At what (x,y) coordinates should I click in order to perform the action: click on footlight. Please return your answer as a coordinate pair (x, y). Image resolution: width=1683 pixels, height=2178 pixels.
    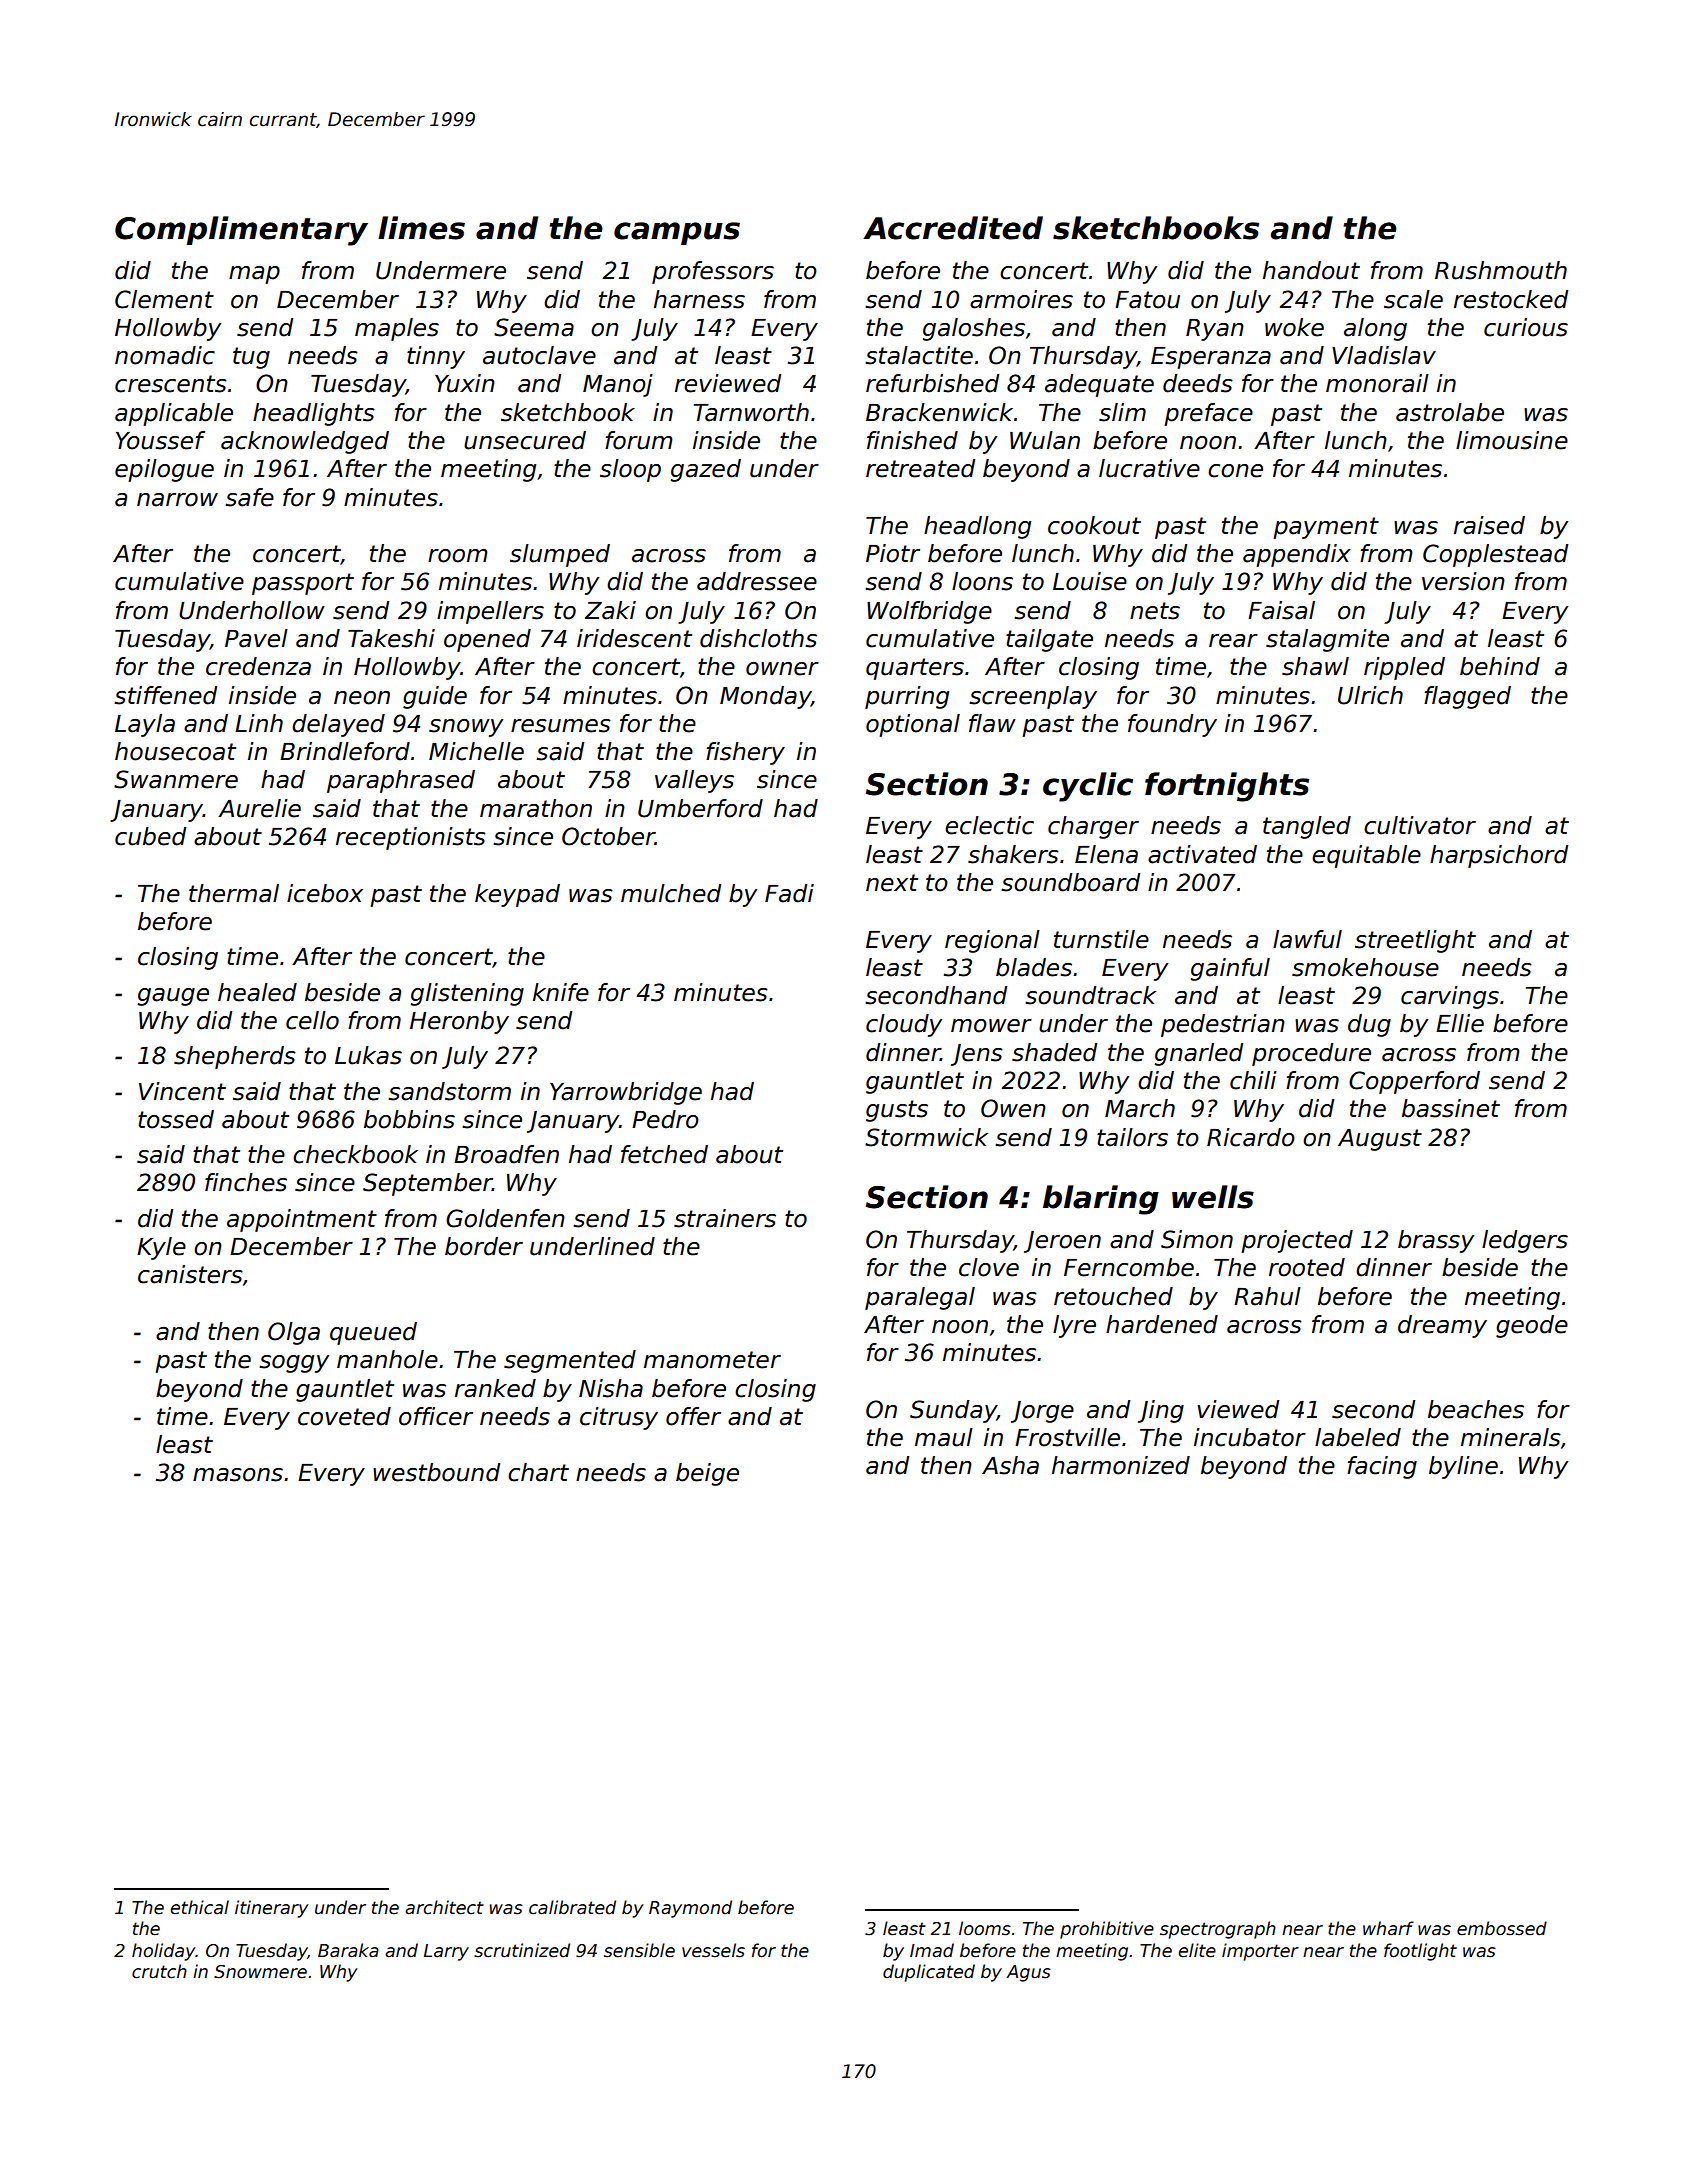
    Looking at the image, I should click on (1420, 1952).
